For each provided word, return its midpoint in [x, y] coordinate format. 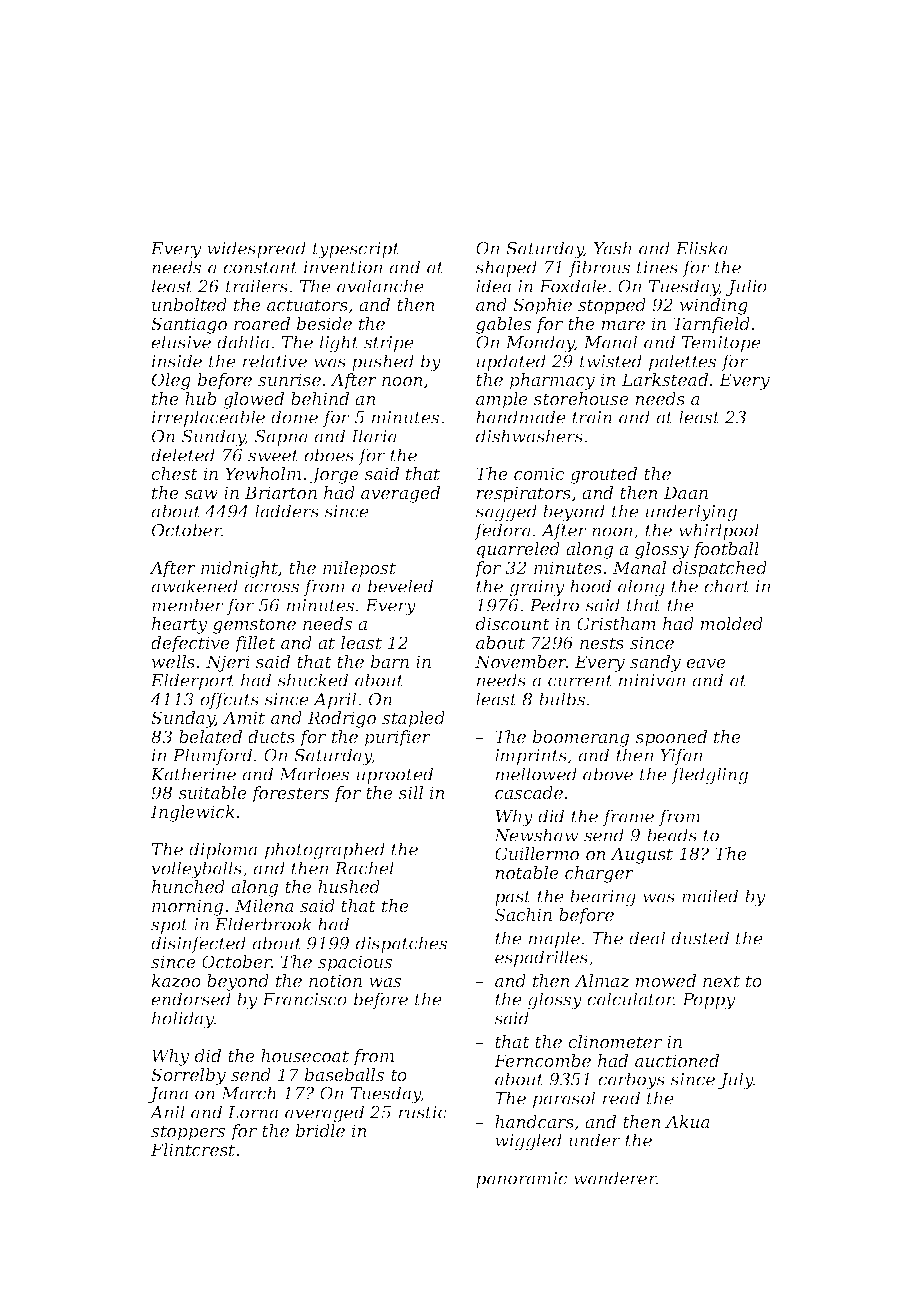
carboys [631, 1081]
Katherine [193, 774]
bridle [320, 1130]
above [608, 774]
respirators [523, 494]
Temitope [721, 344]
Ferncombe [542, 1060]
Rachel [364, 868]
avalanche [380, 286]
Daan [686, 492]
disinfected [198, 944]
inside [177, 361]
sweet [273, 456]
